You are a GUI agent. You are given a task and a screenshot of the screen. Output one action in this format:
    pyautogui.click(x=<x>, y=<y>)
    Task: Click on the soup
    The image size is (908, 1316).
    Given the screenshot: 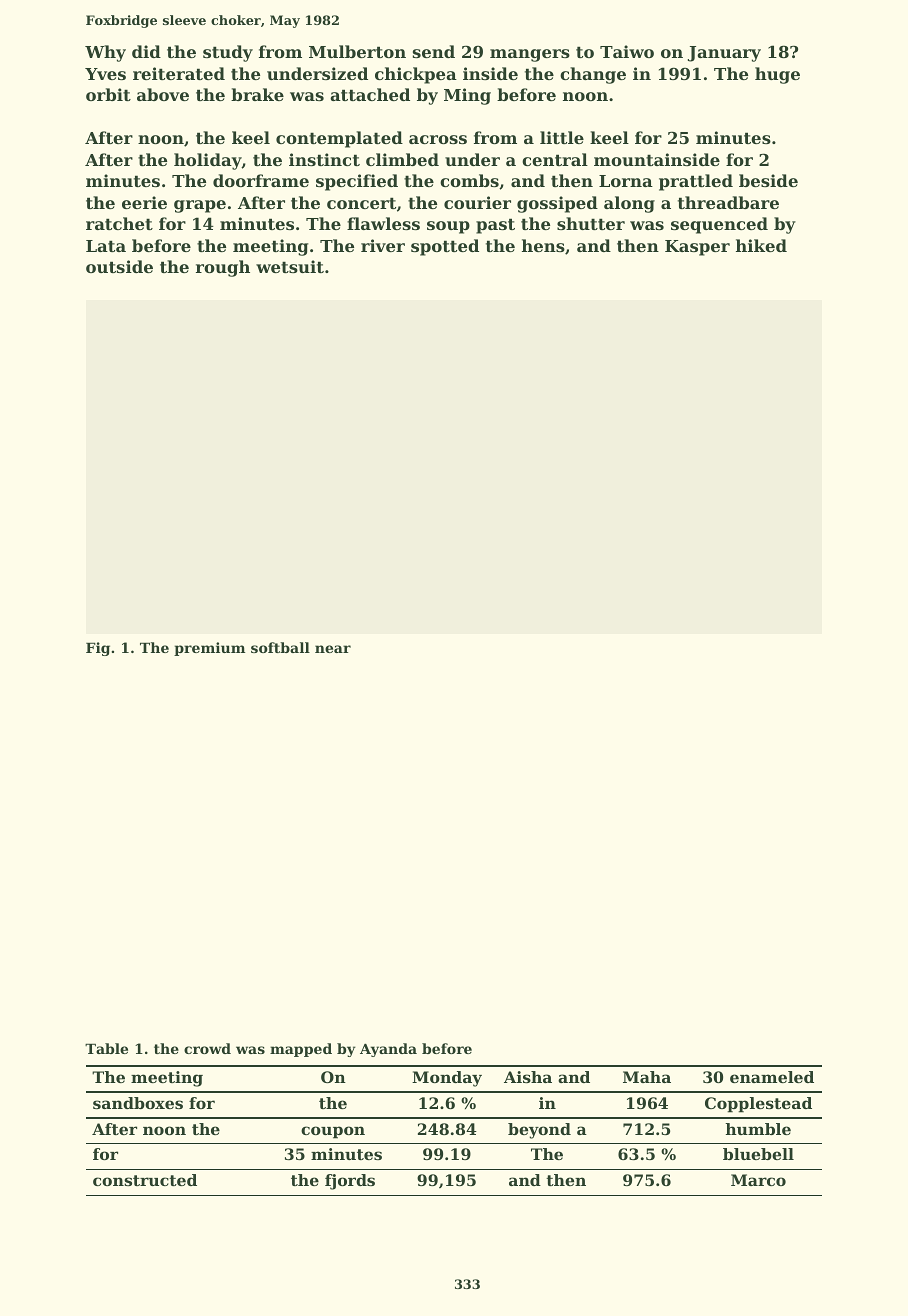 What is the action you would take?
    pyautogui.click(x=448, y=227)
